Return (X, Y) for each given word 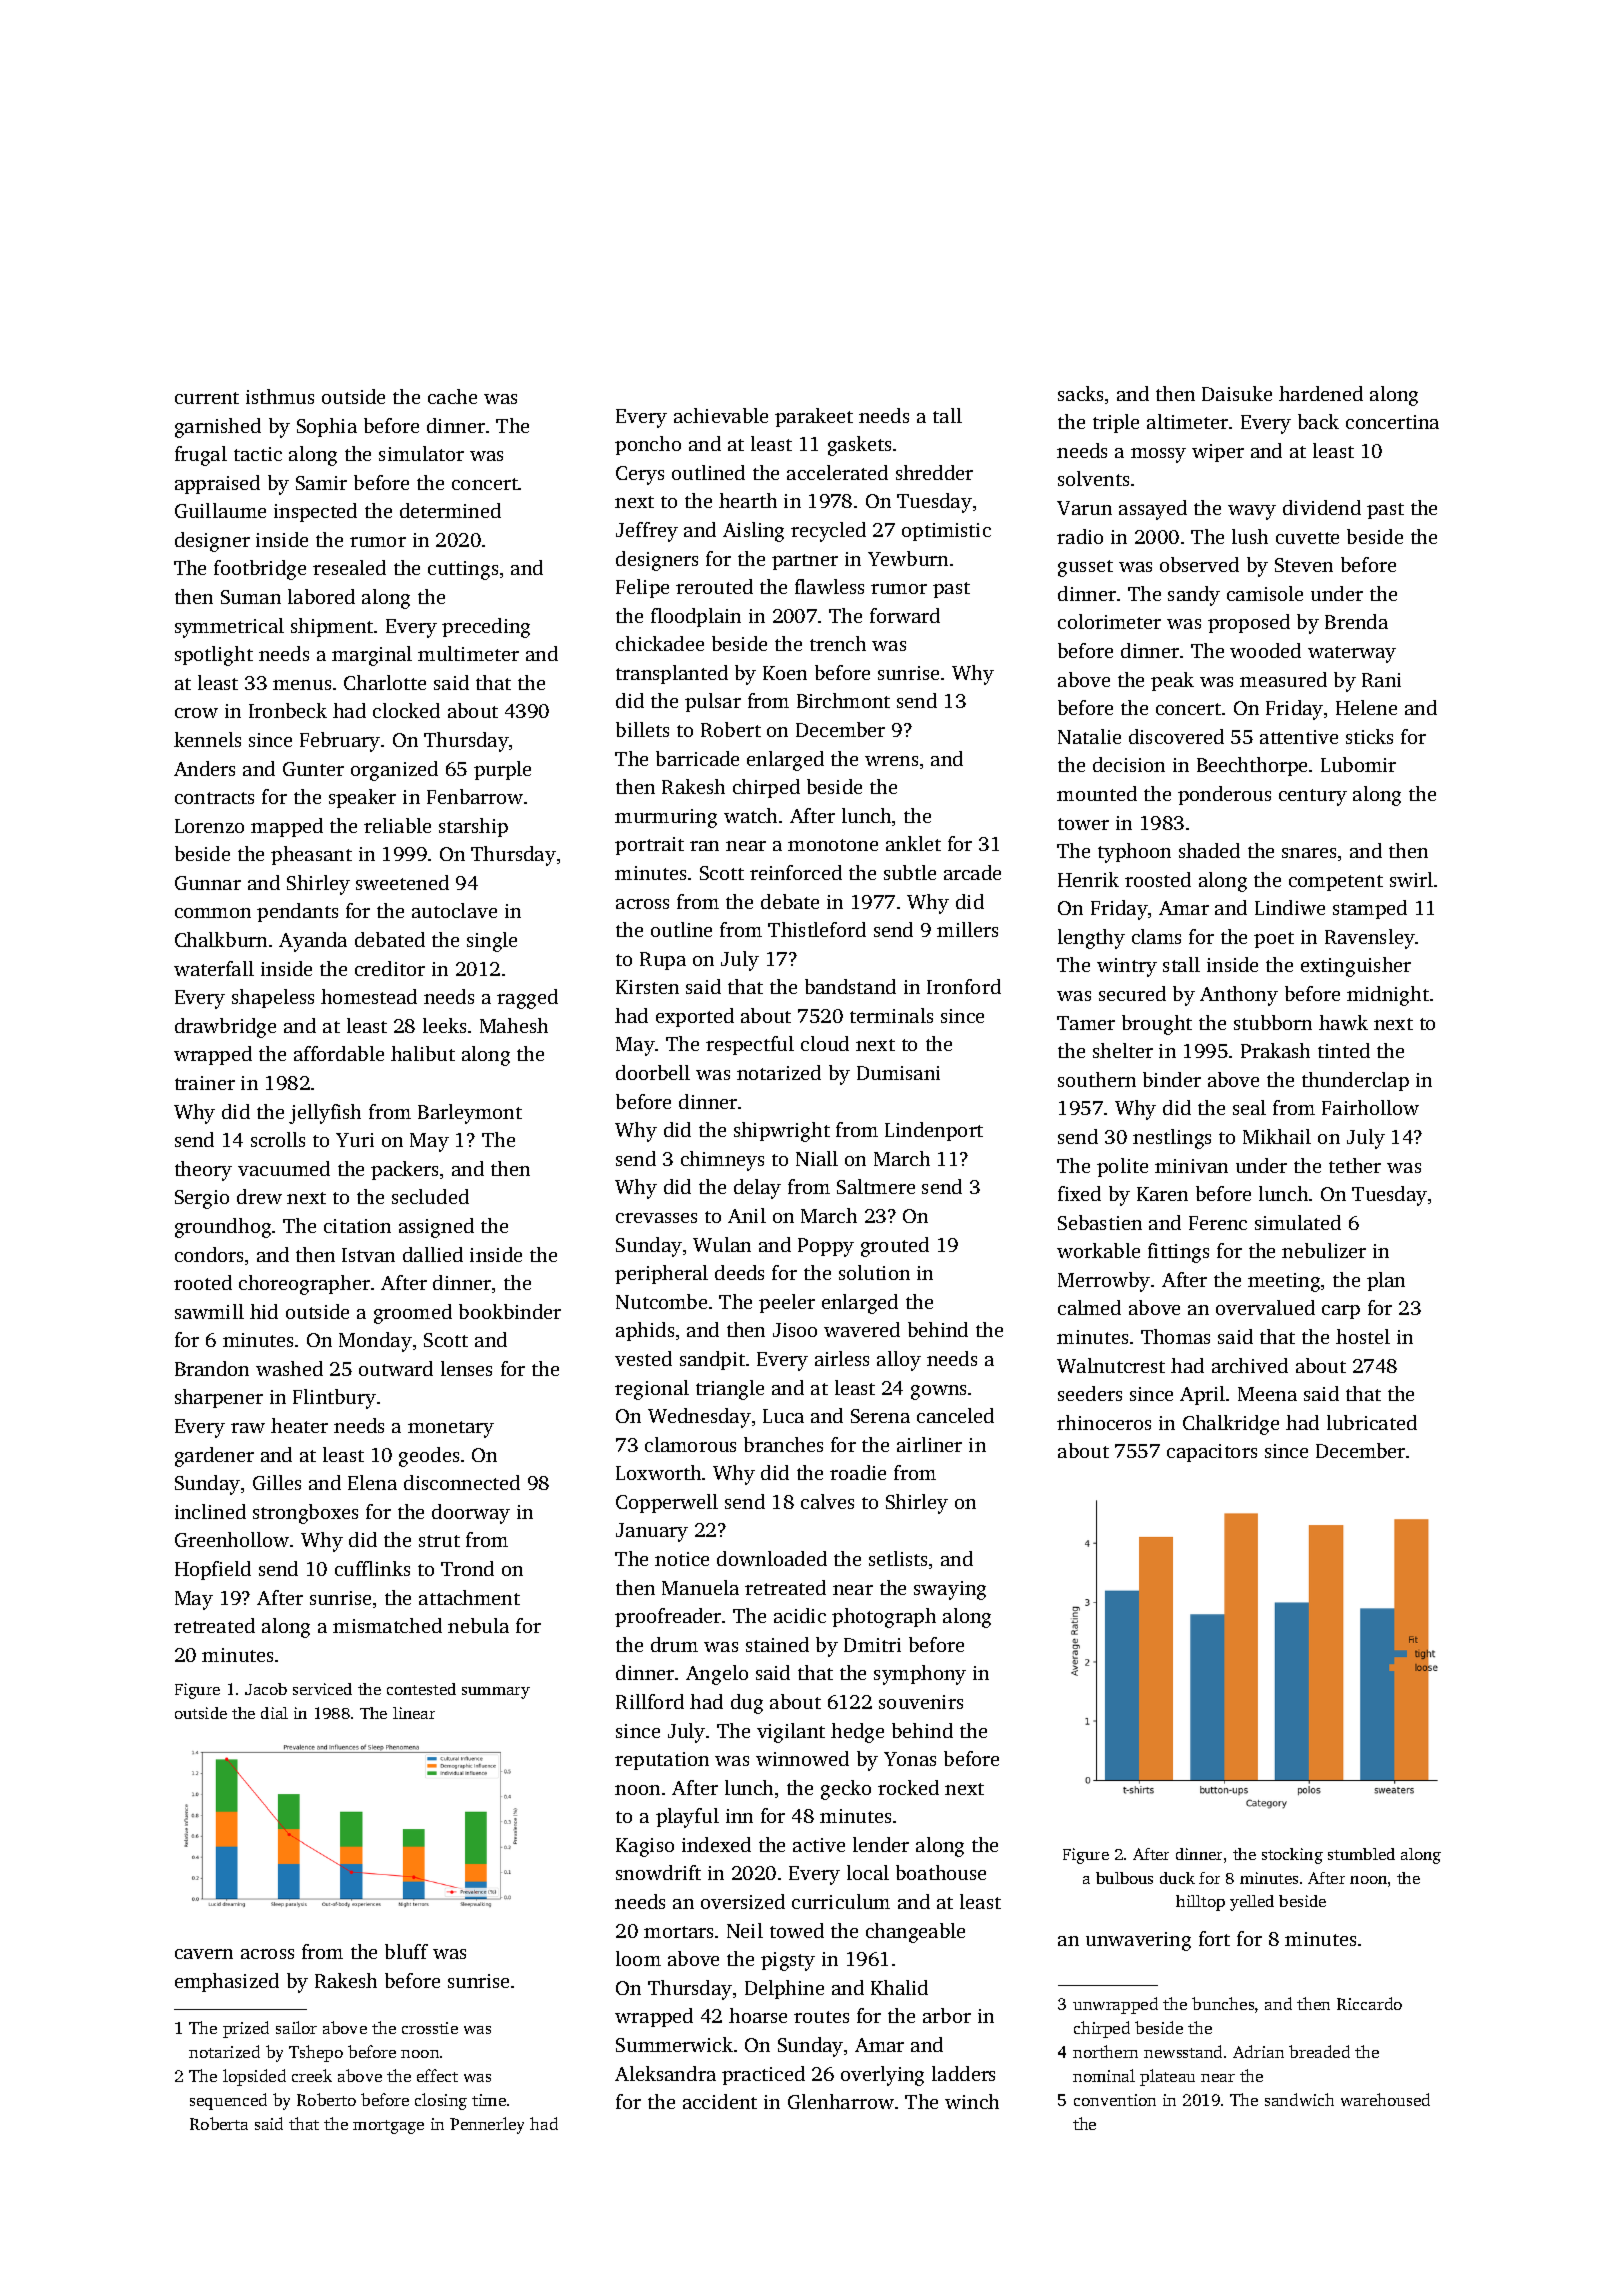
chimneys (722, 1161)
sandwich (1299, 2099)
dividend (1322, 507)
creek (312, 2075)
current (207, 398)
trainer (205, 1083)
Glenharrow (841, 2101)
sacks (1080, 393)
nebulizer (1324, 1250)
